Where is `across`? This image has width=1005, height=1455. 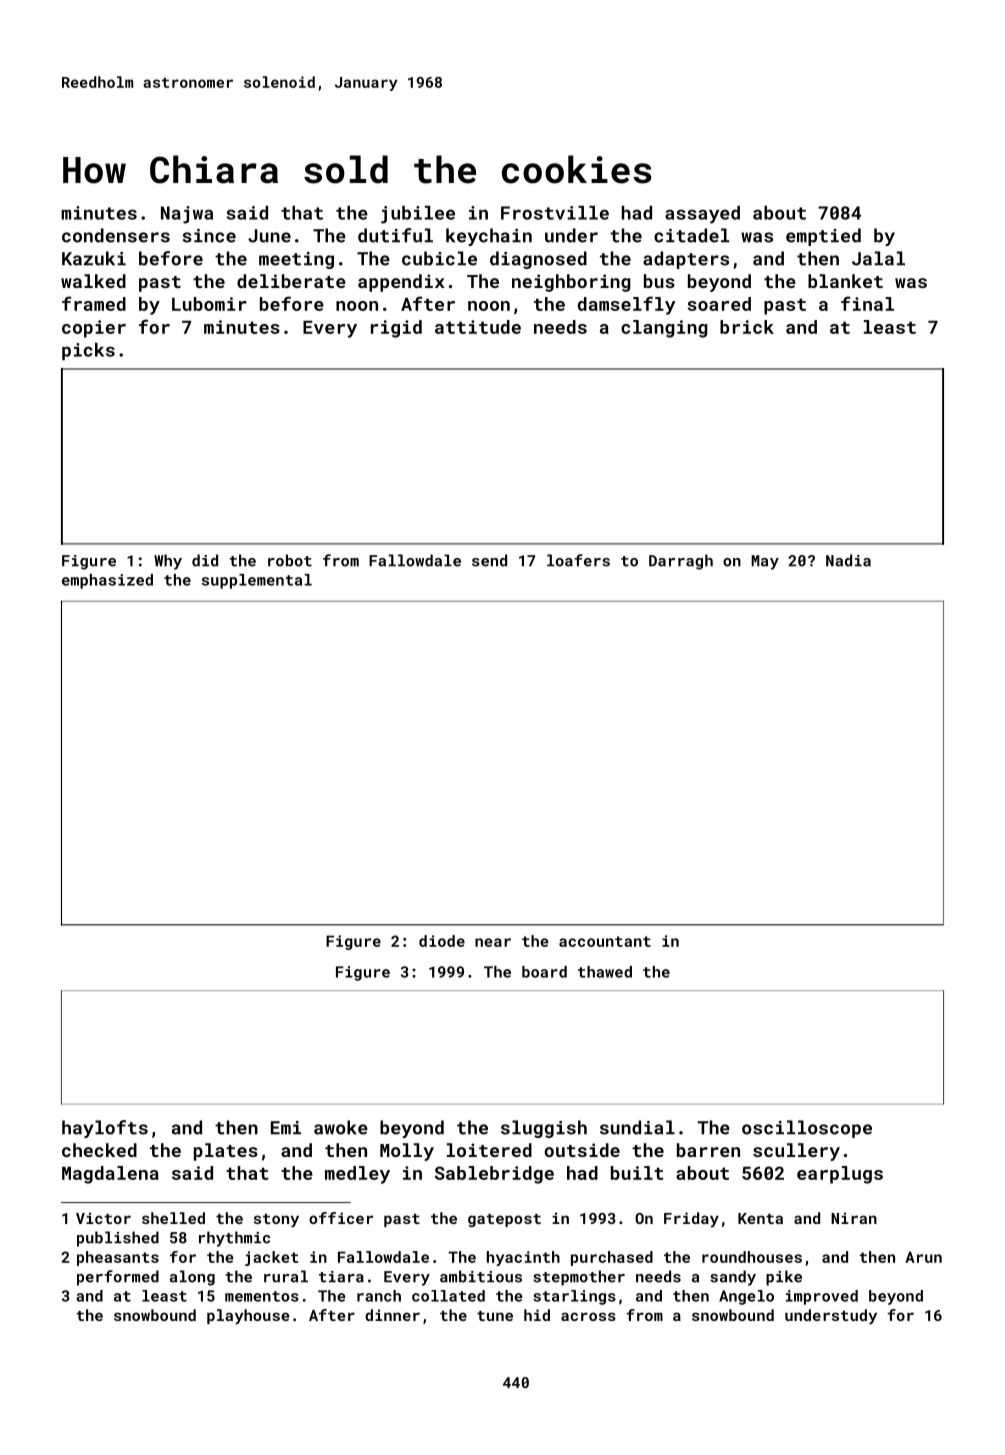
across is located at coordinates (588, 1316).
